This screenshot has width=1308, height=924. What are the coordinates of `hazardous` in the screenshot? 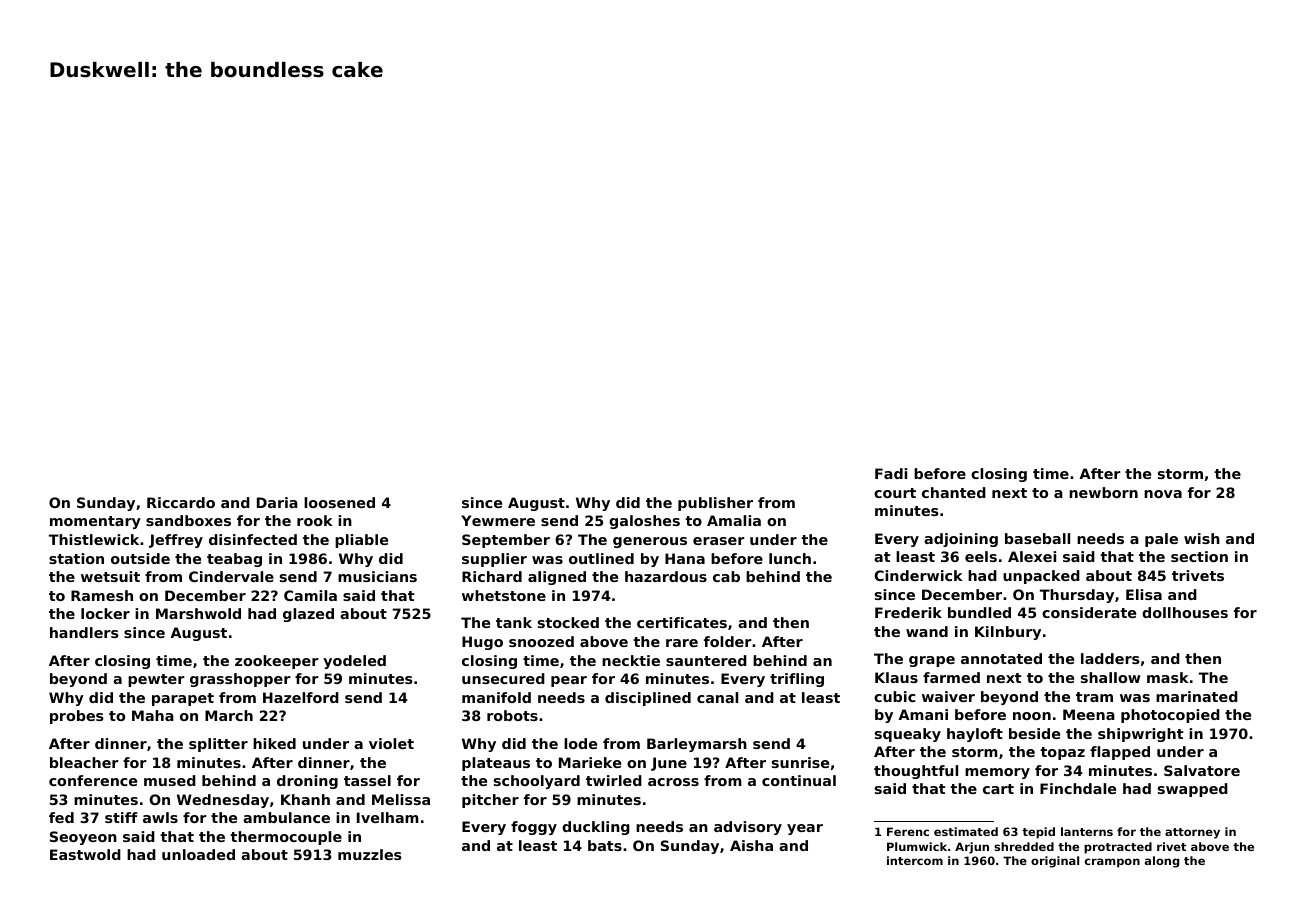 It's located at (666, 576).
